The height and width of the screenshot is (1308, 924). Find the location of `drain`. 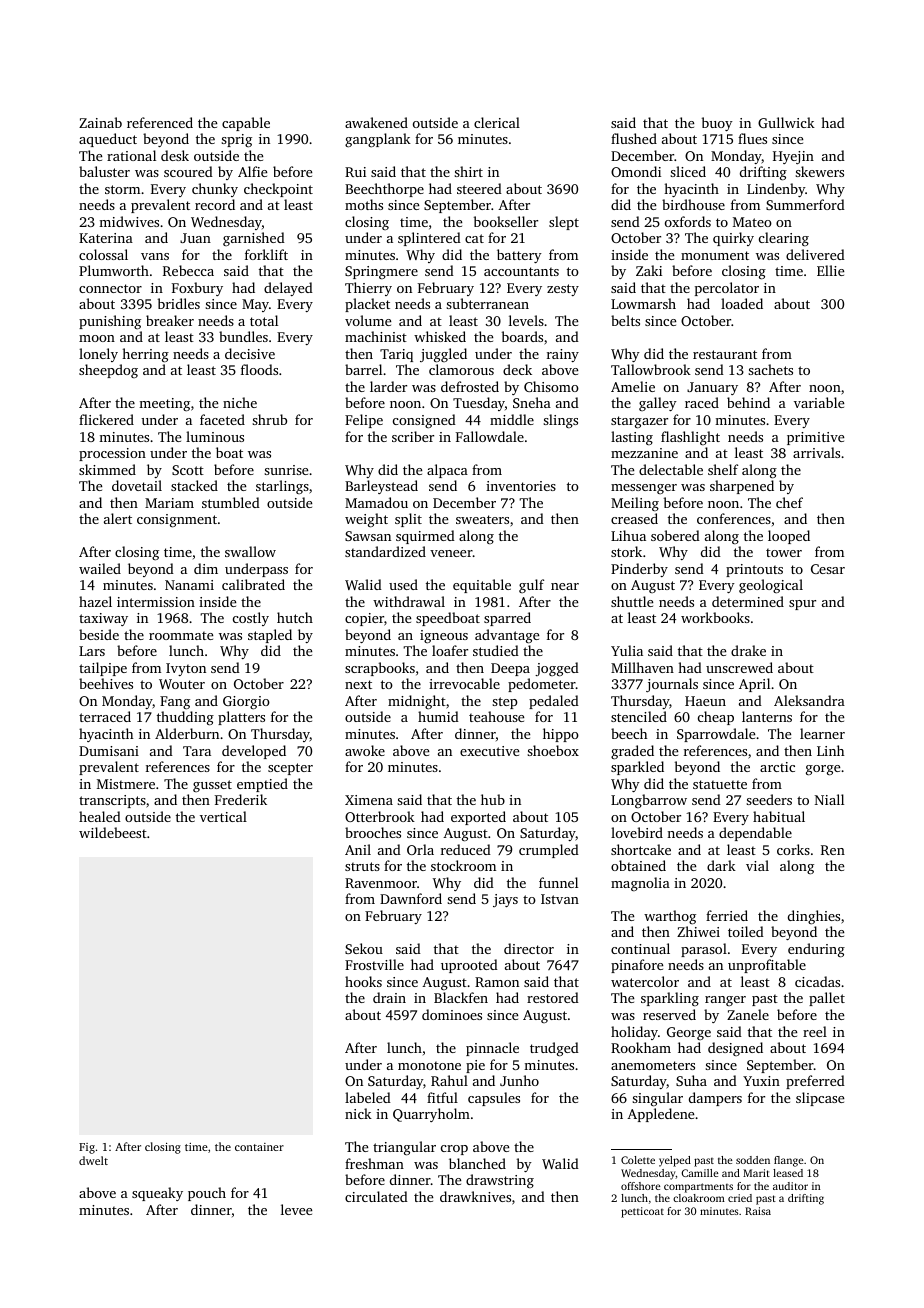

drain is located at coordinates (389, 997).
